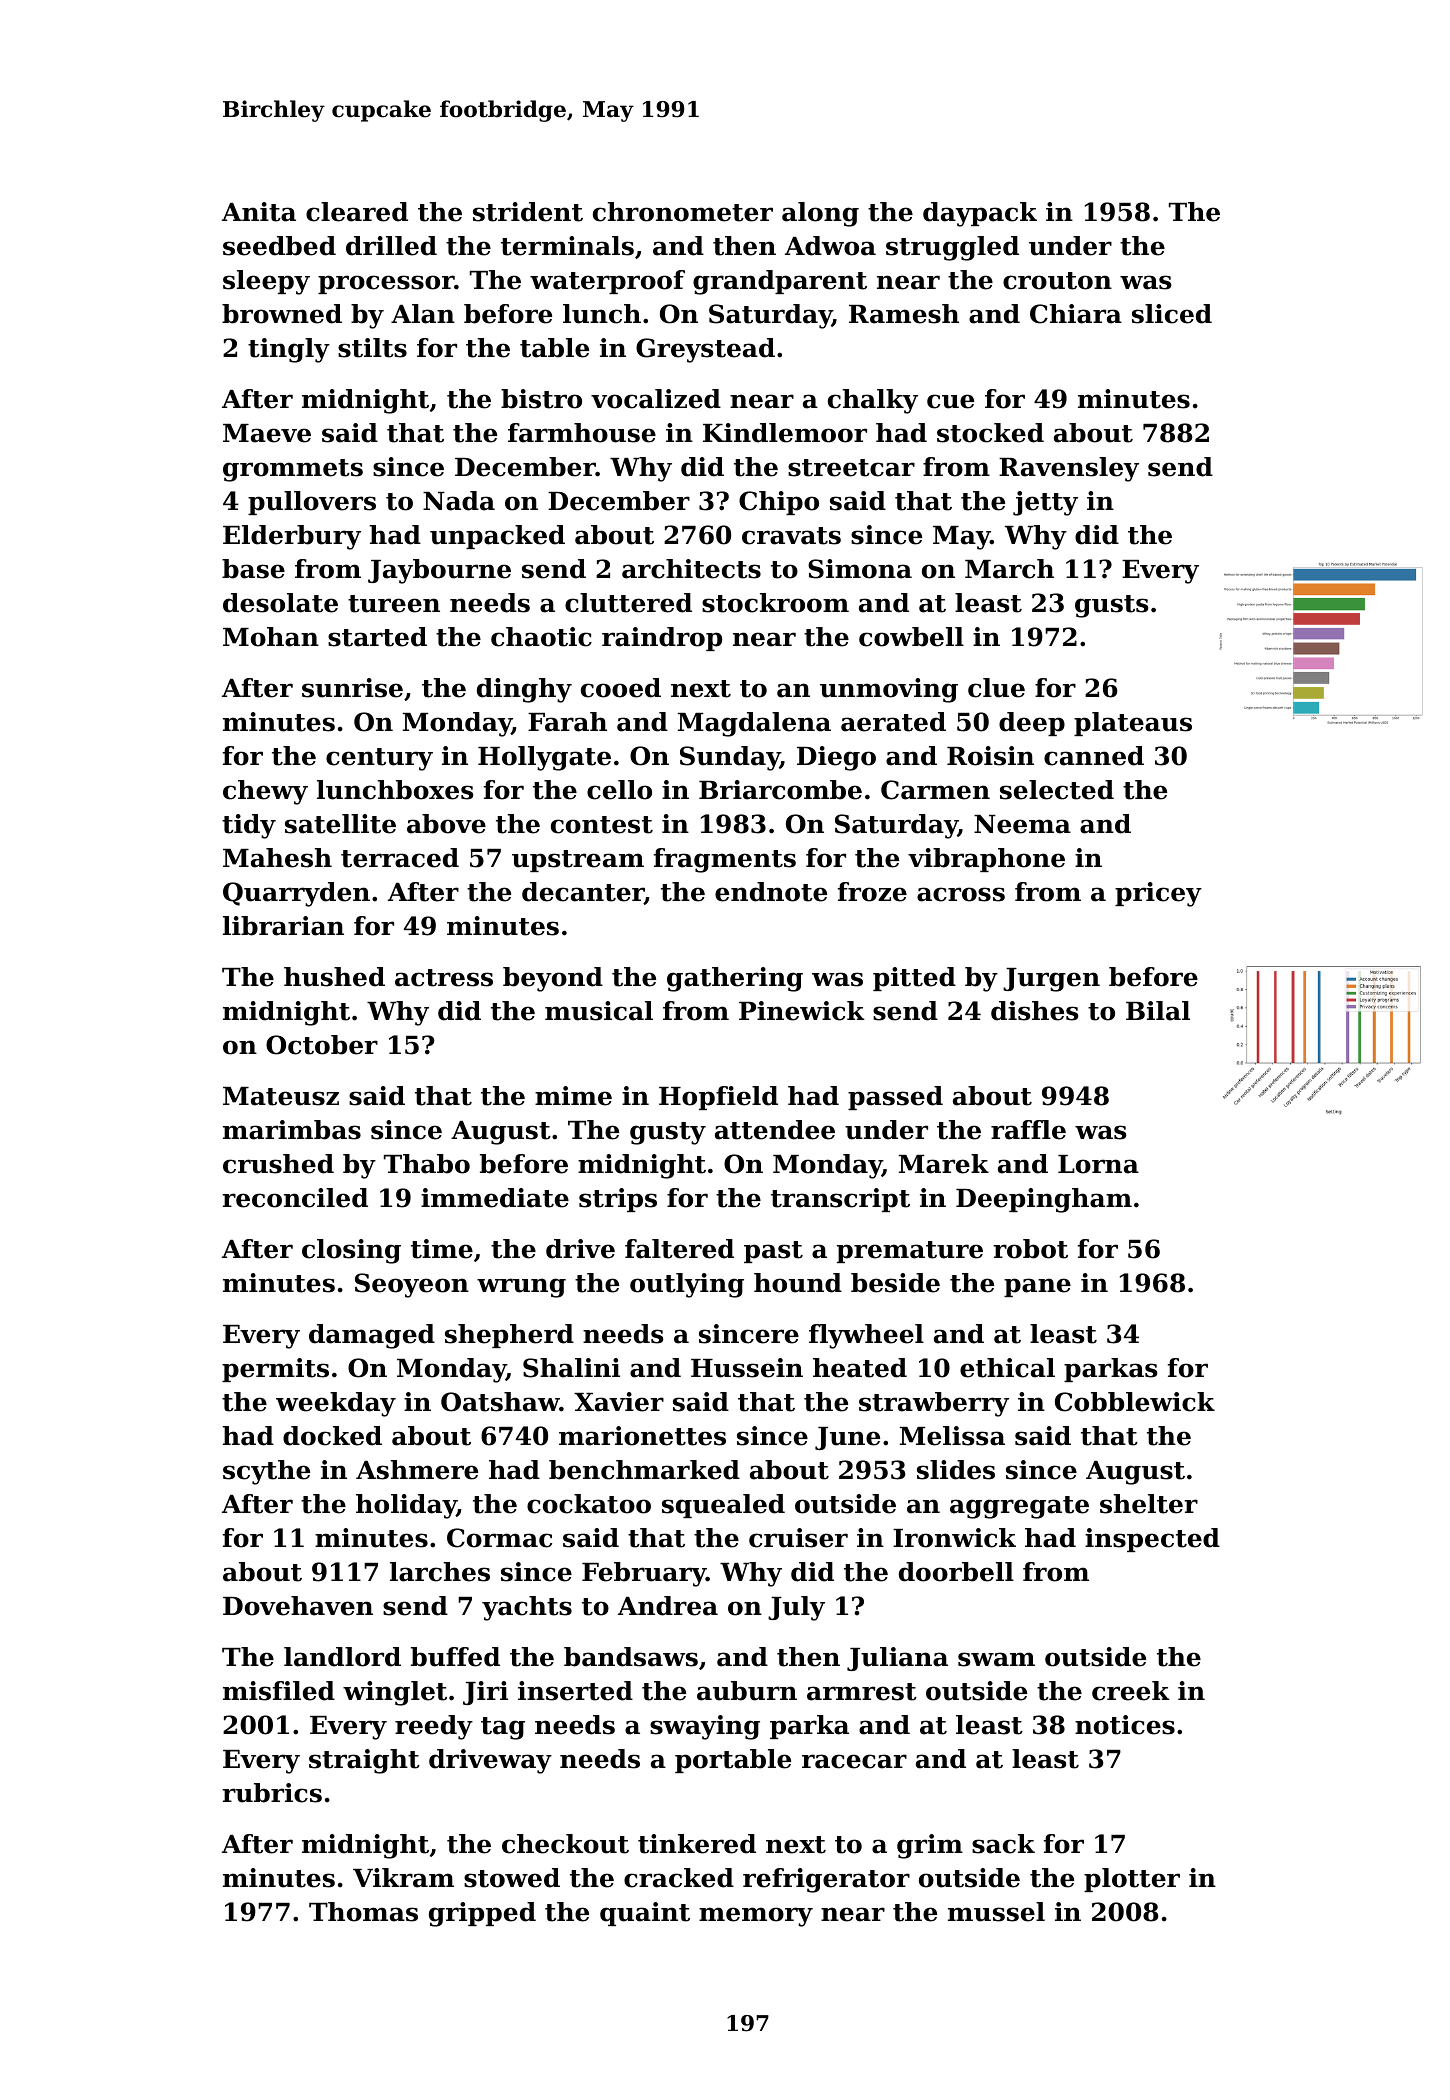  Describe the element at coordinates (1037, 1287) in the screenshot. I see `pane` at that location.
